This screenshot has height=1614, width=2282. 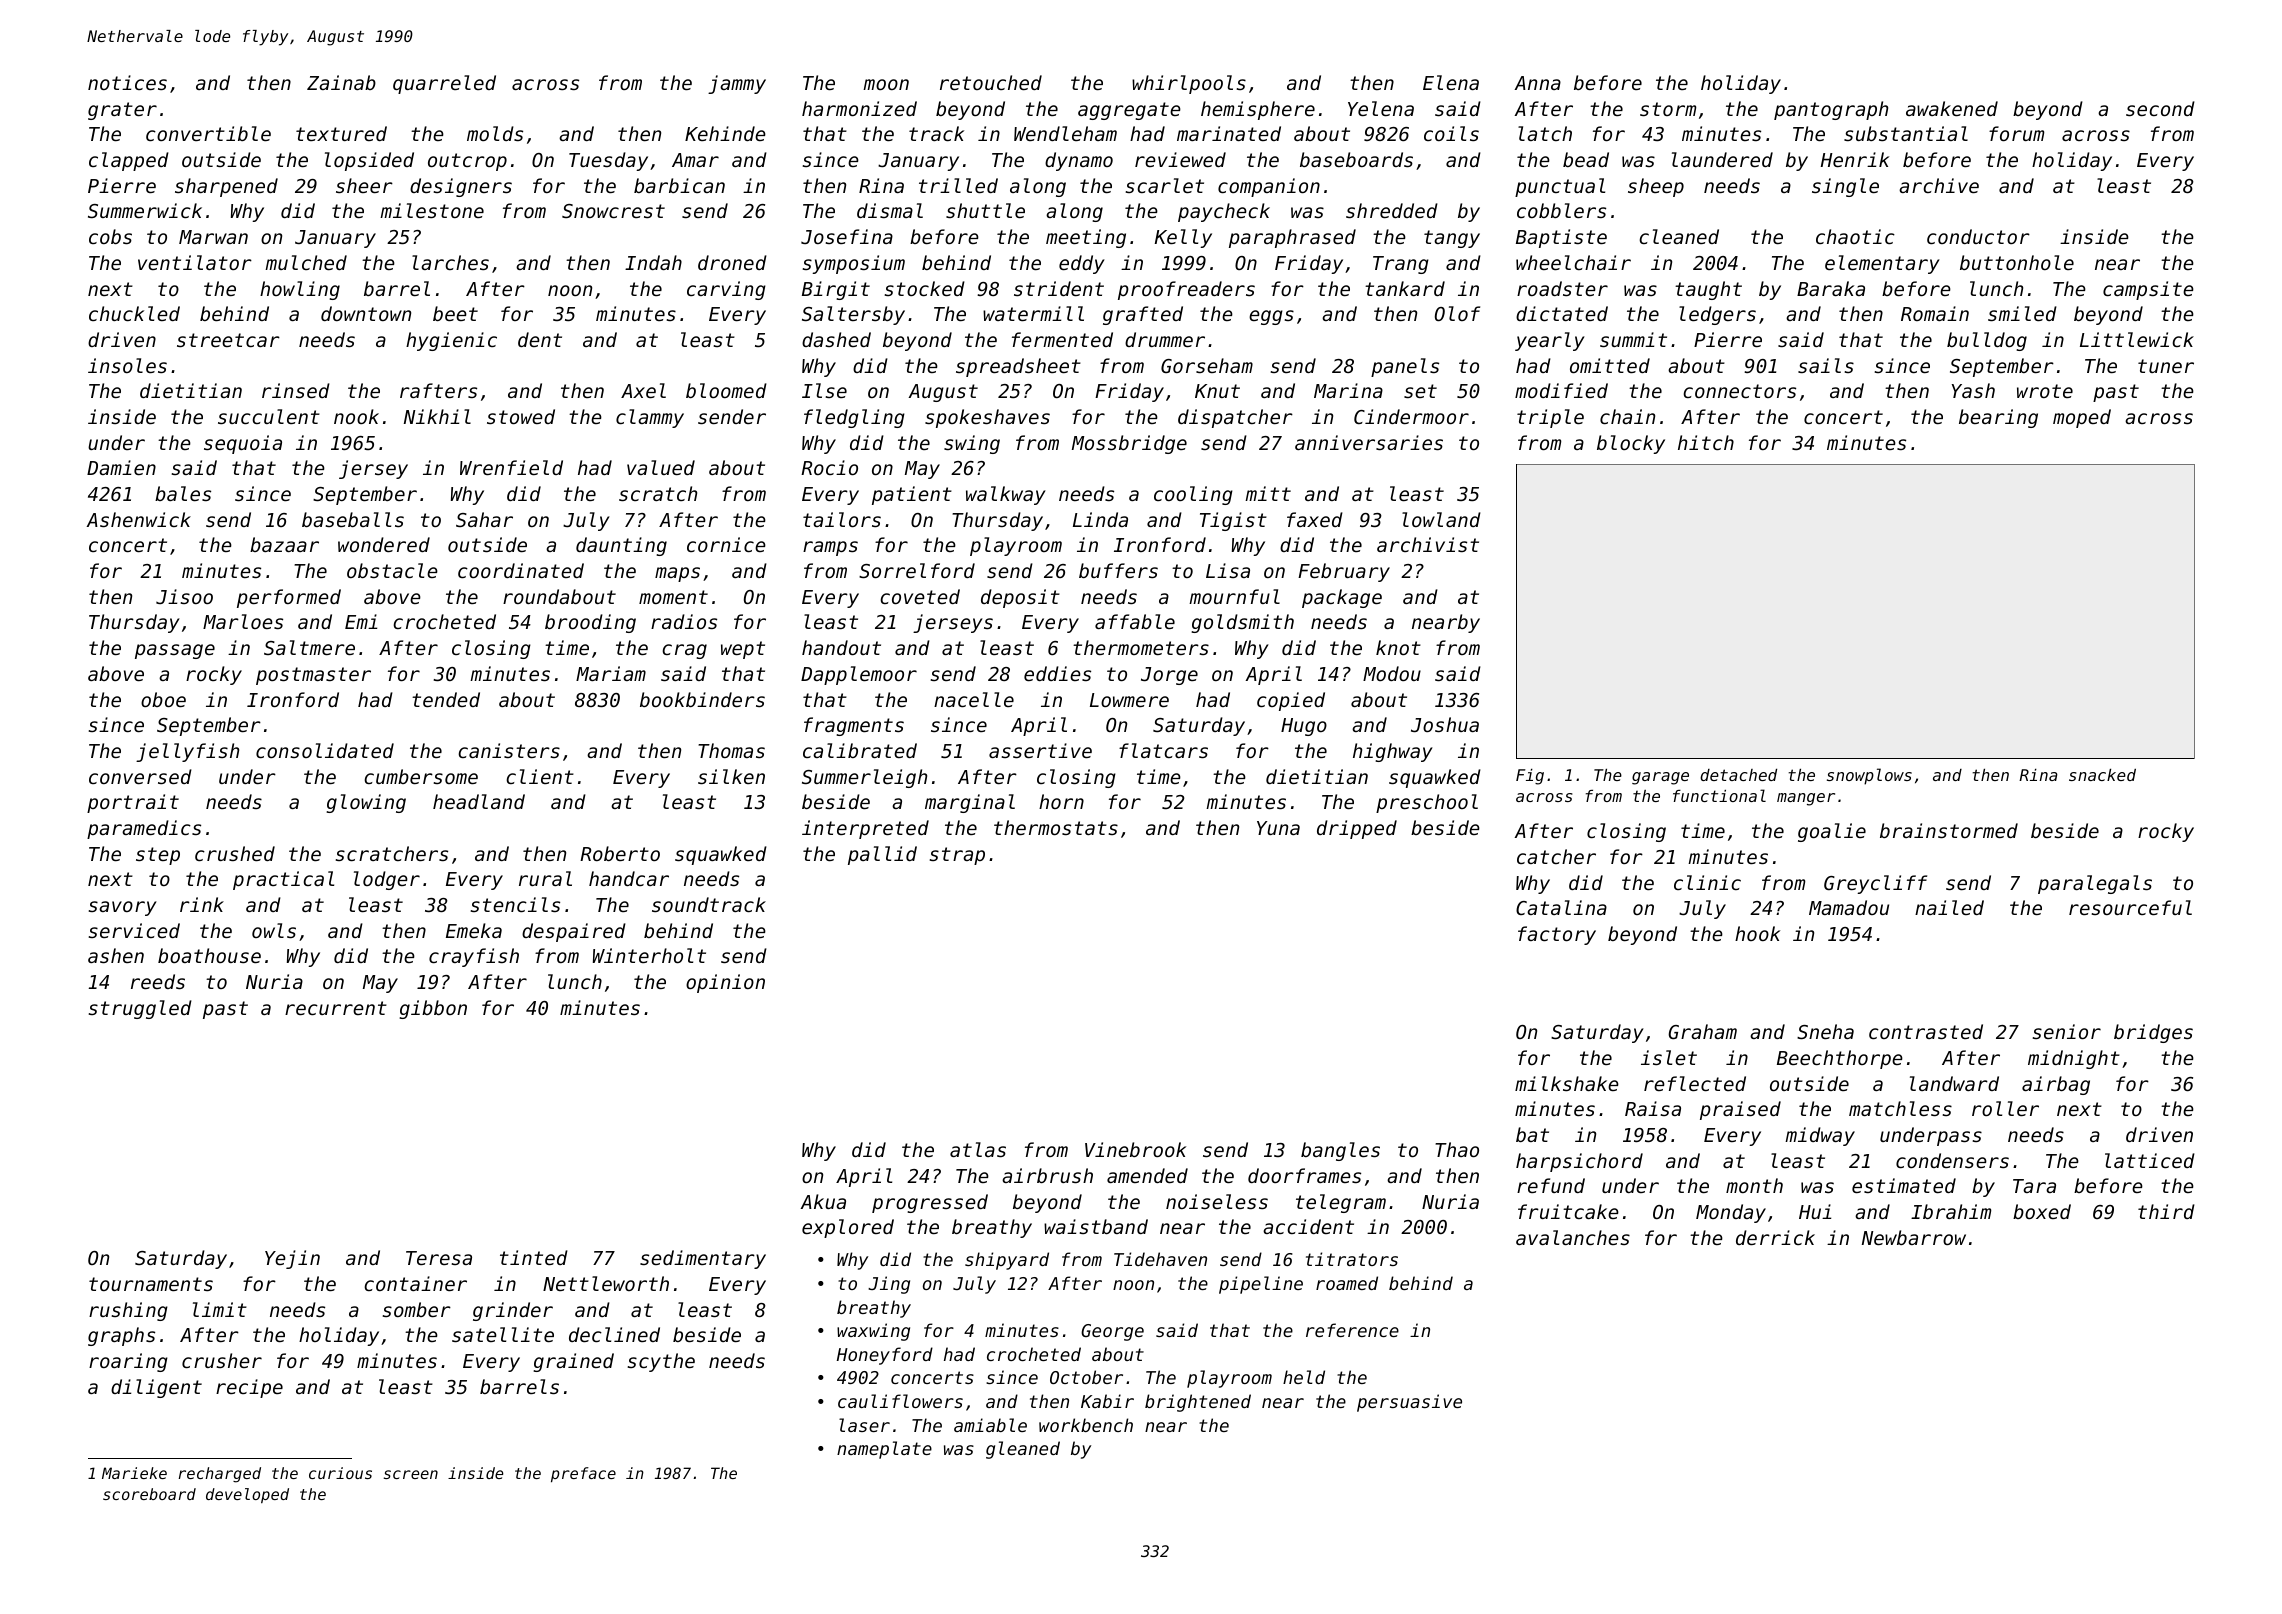 I want to click on sheep, so click(x=1656, y=187).
